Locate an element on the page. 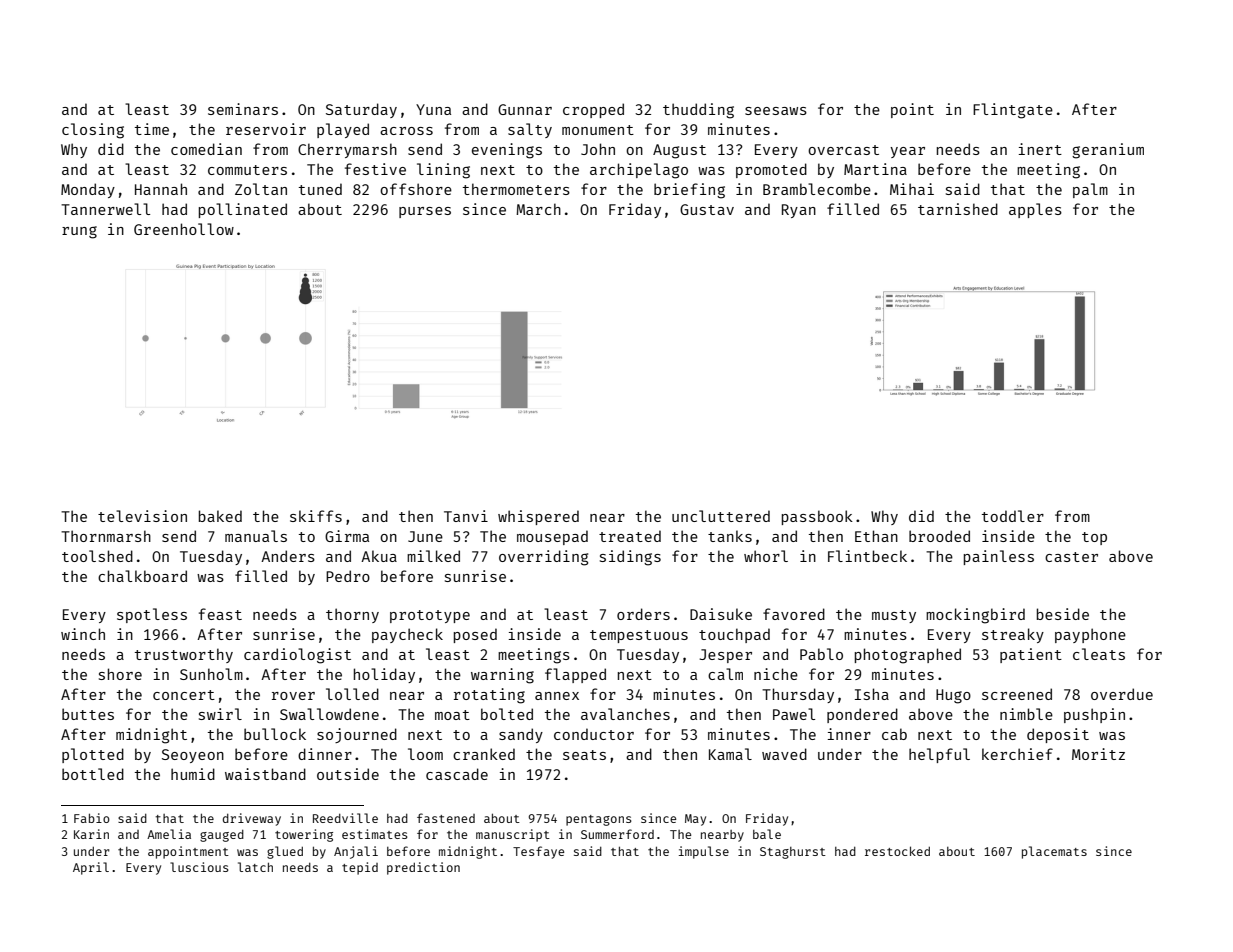 This document has width=1233, height=952. thudding is located at coordinates (698, 111).
